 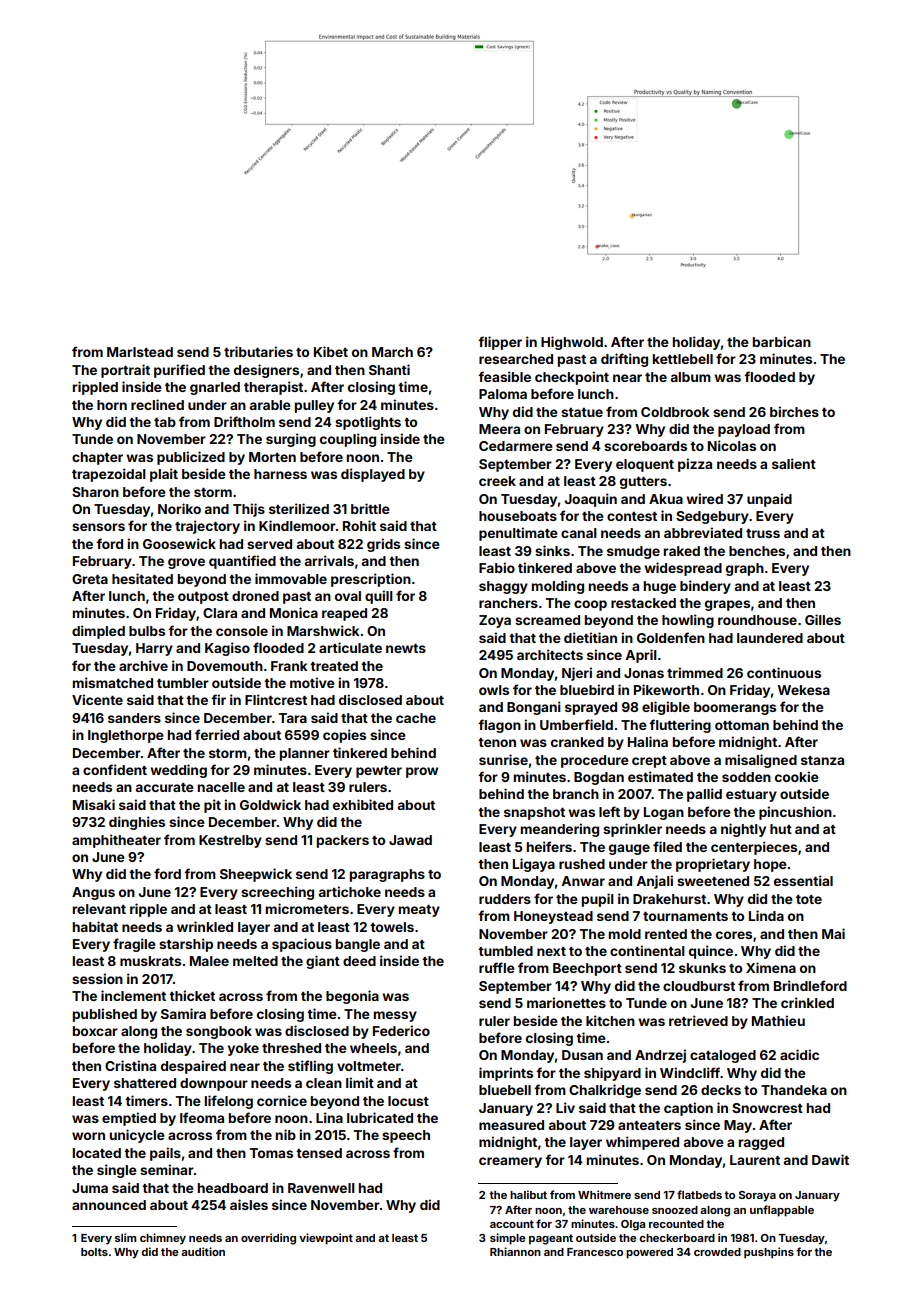 What do you see at coordinates (116, 841) in the document?
I see `amphitheater` at bounding box center [116, 841].
